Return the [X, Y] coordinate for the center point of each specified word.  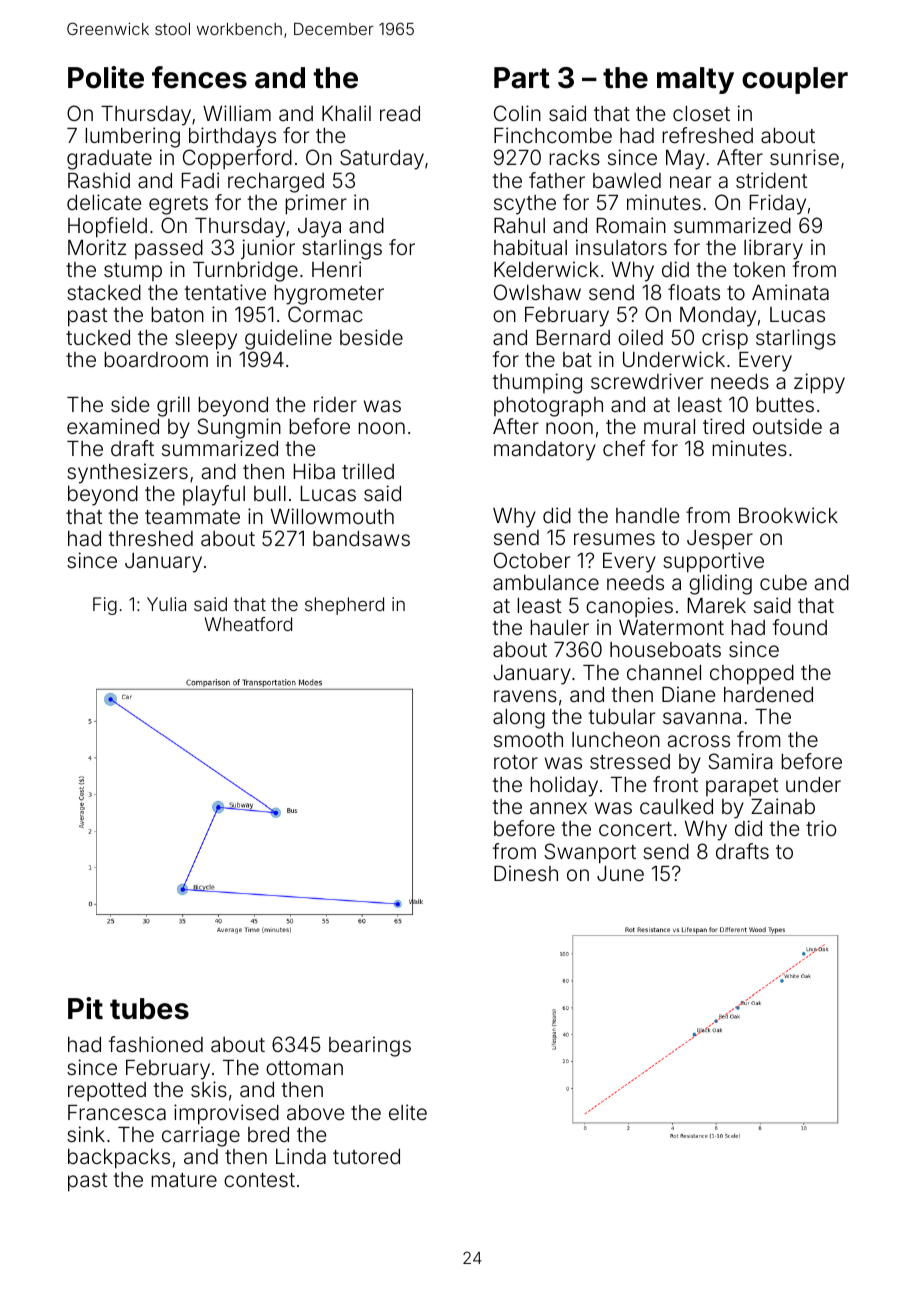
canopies [629, 607]
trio [821, 828]
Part [522, 78]
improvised [226, 1114]
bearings [370, 1046]
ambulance [546, 582]
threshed [150, 538]
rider [335, 404]
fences [199, 77]
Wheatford [248, 624]
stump [133, 272]
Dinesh [526, 873]
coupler [795, 80]
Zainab [783, 806]
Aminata [790, 292]
